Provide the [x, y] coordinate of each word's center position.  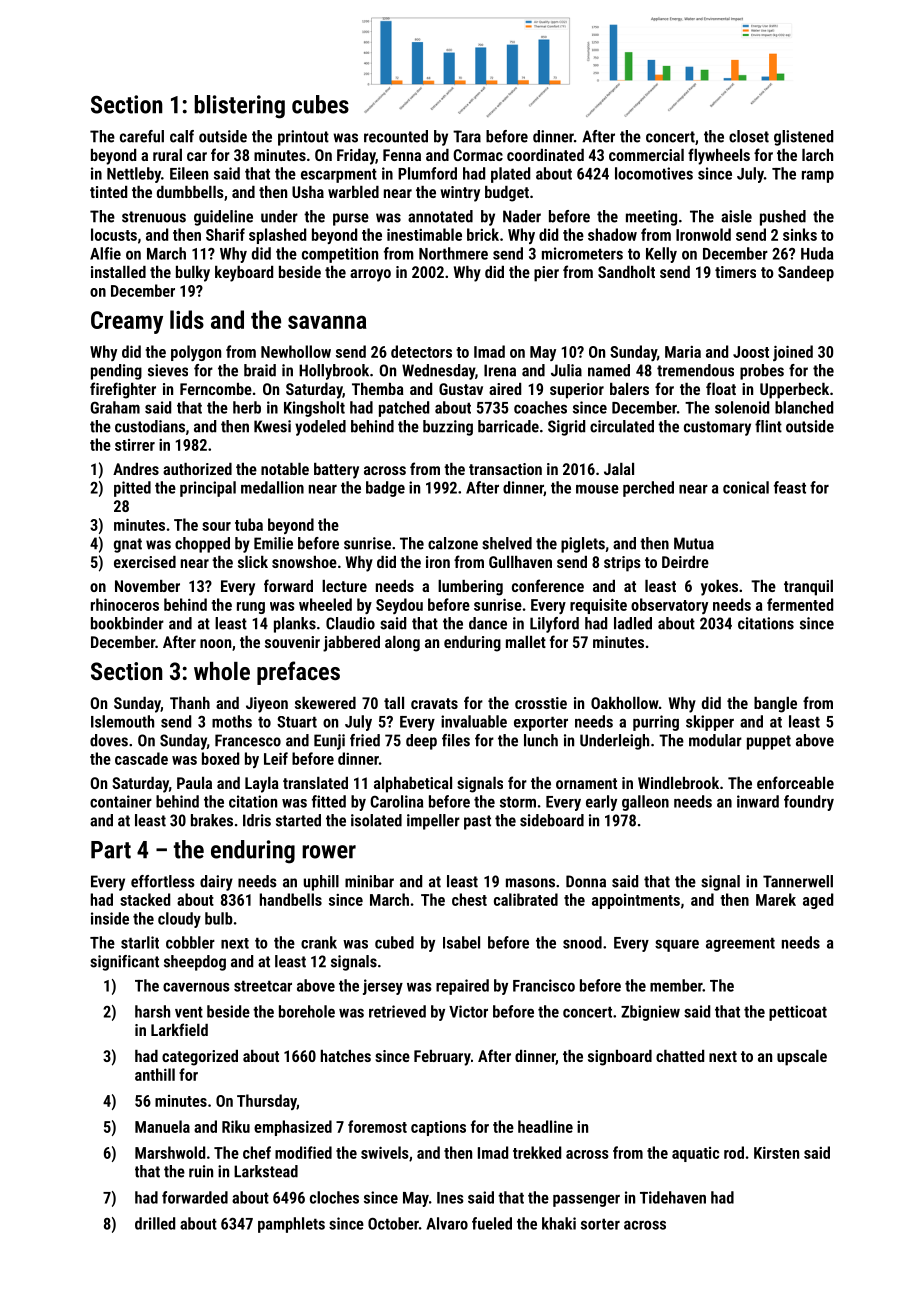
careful [142, 136]
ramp [818, 176]
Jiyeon [267, 705]
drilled [155, 1223]
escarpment [339, 175]
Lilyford [554, 625]
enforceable [795, 782]
